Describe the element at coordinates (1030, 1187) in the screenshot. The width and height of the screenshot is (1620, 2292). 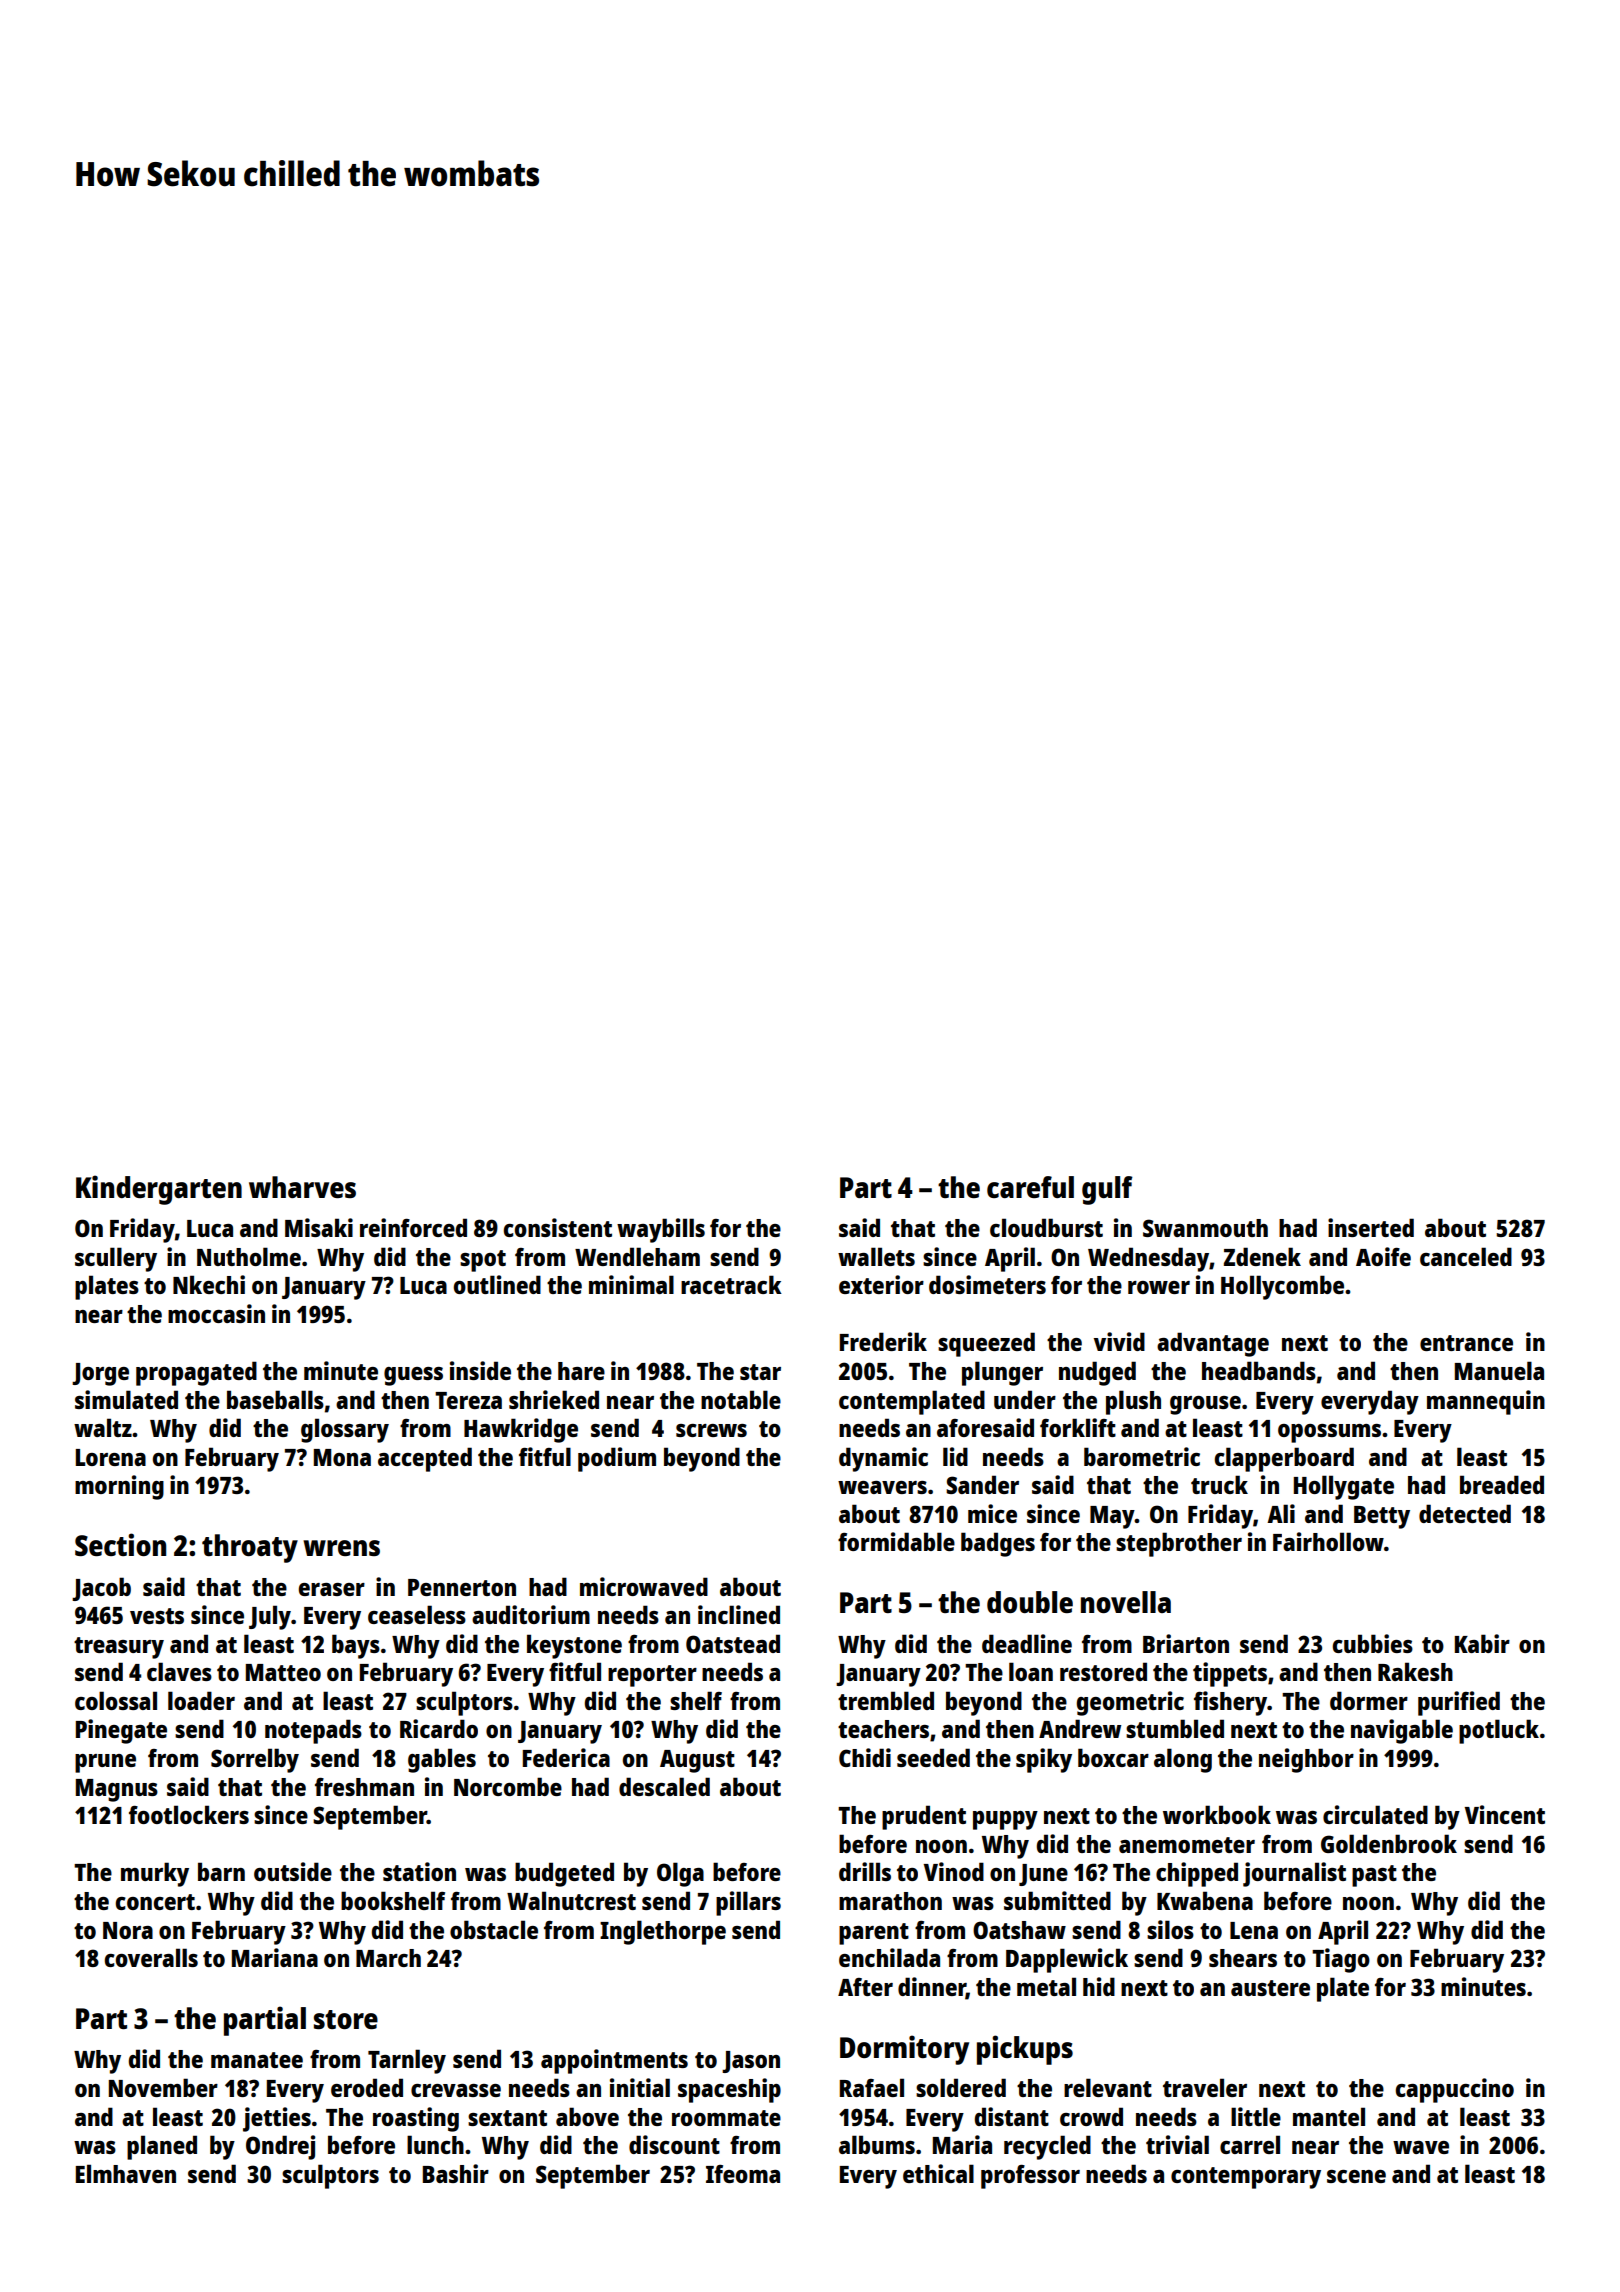
I see `careful` at that location.
